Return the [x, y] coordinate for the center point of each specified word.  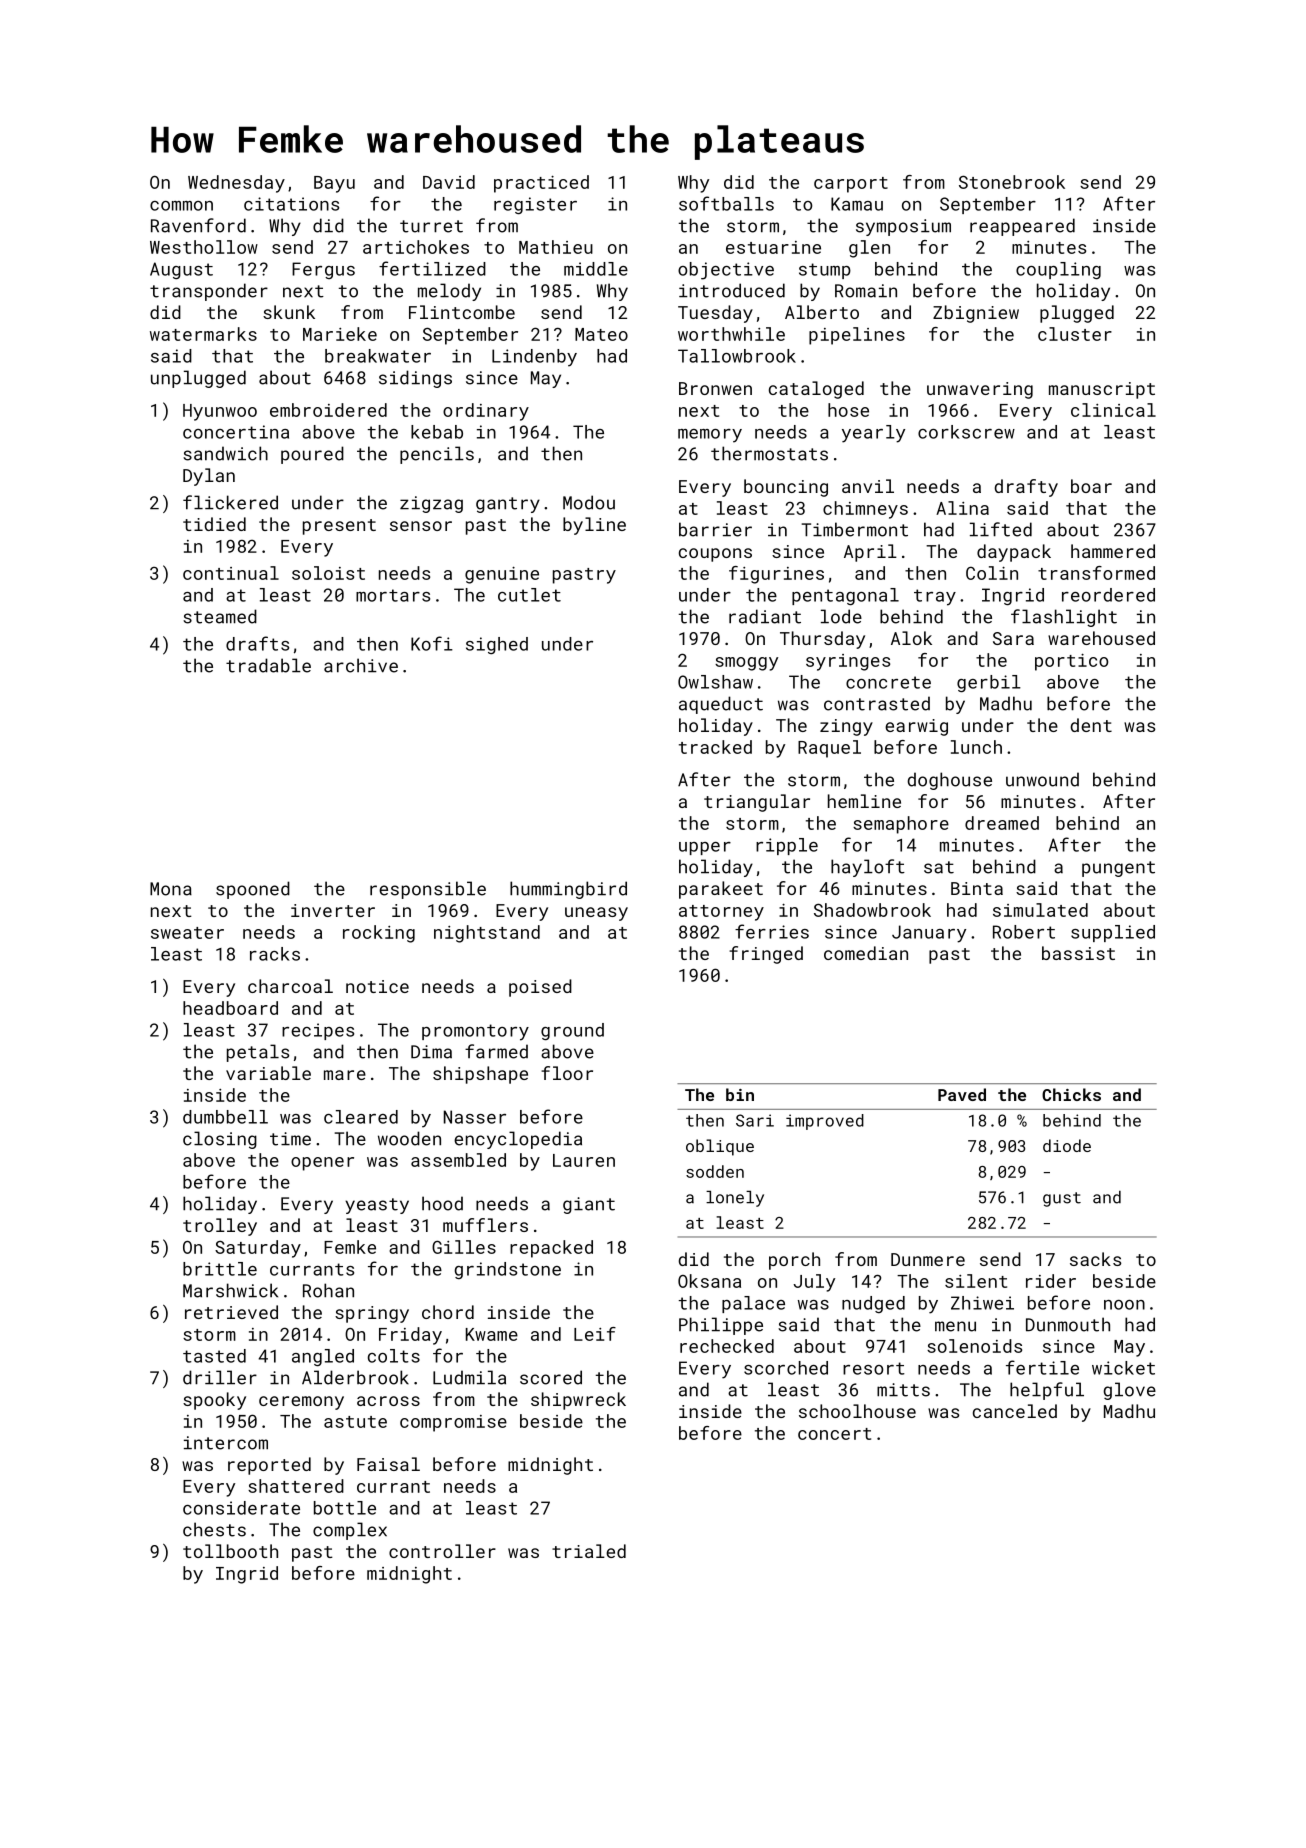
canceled [1015, 1411]
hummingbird [568, 890]
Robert [1024, 932]
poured [312, 455]
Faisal [388, 1464]
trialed [589, 1551]
